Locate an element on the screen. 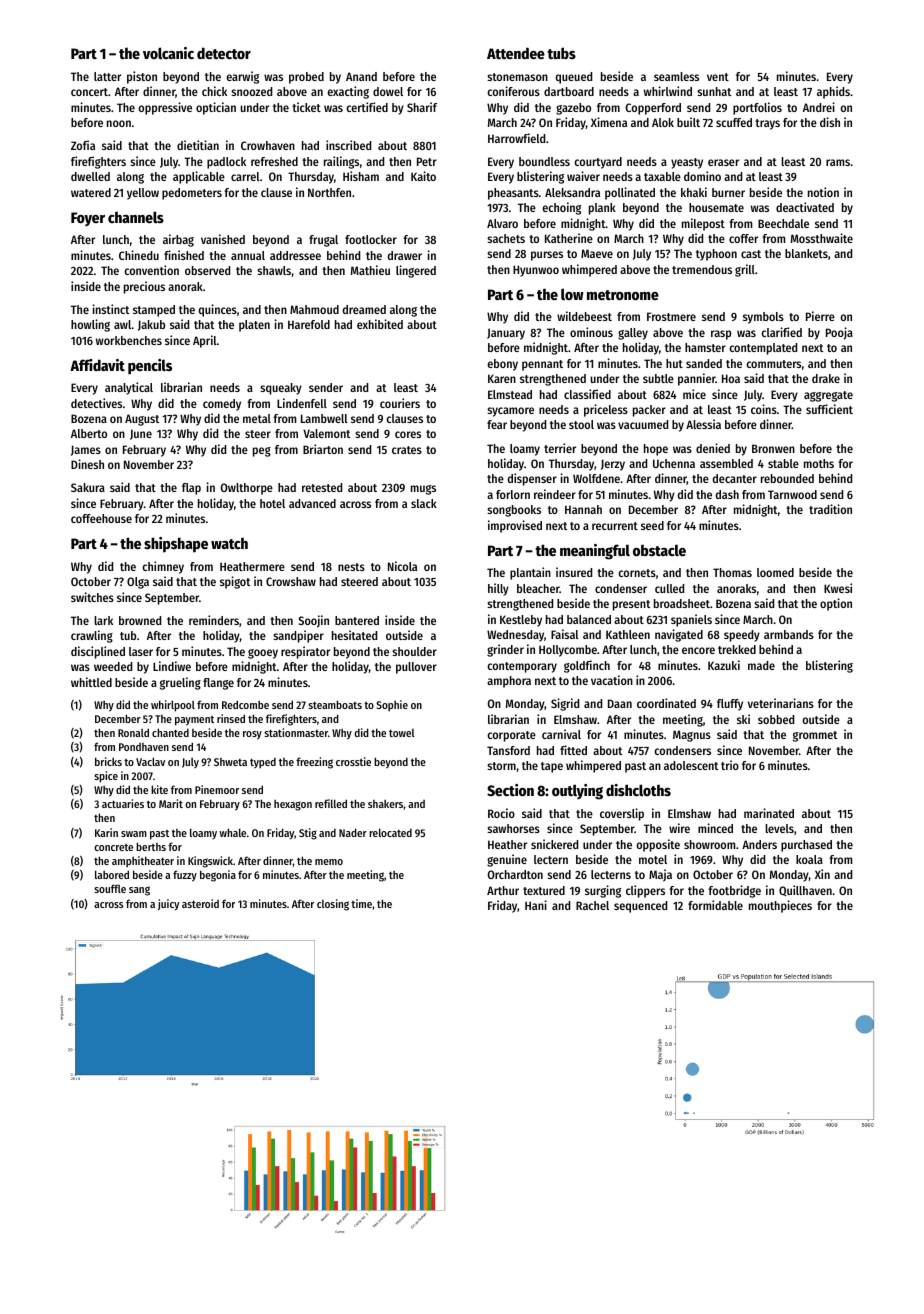 The height and width of the screenshot is (1314, 924). Attendee is located at coordinates (516, 53).
